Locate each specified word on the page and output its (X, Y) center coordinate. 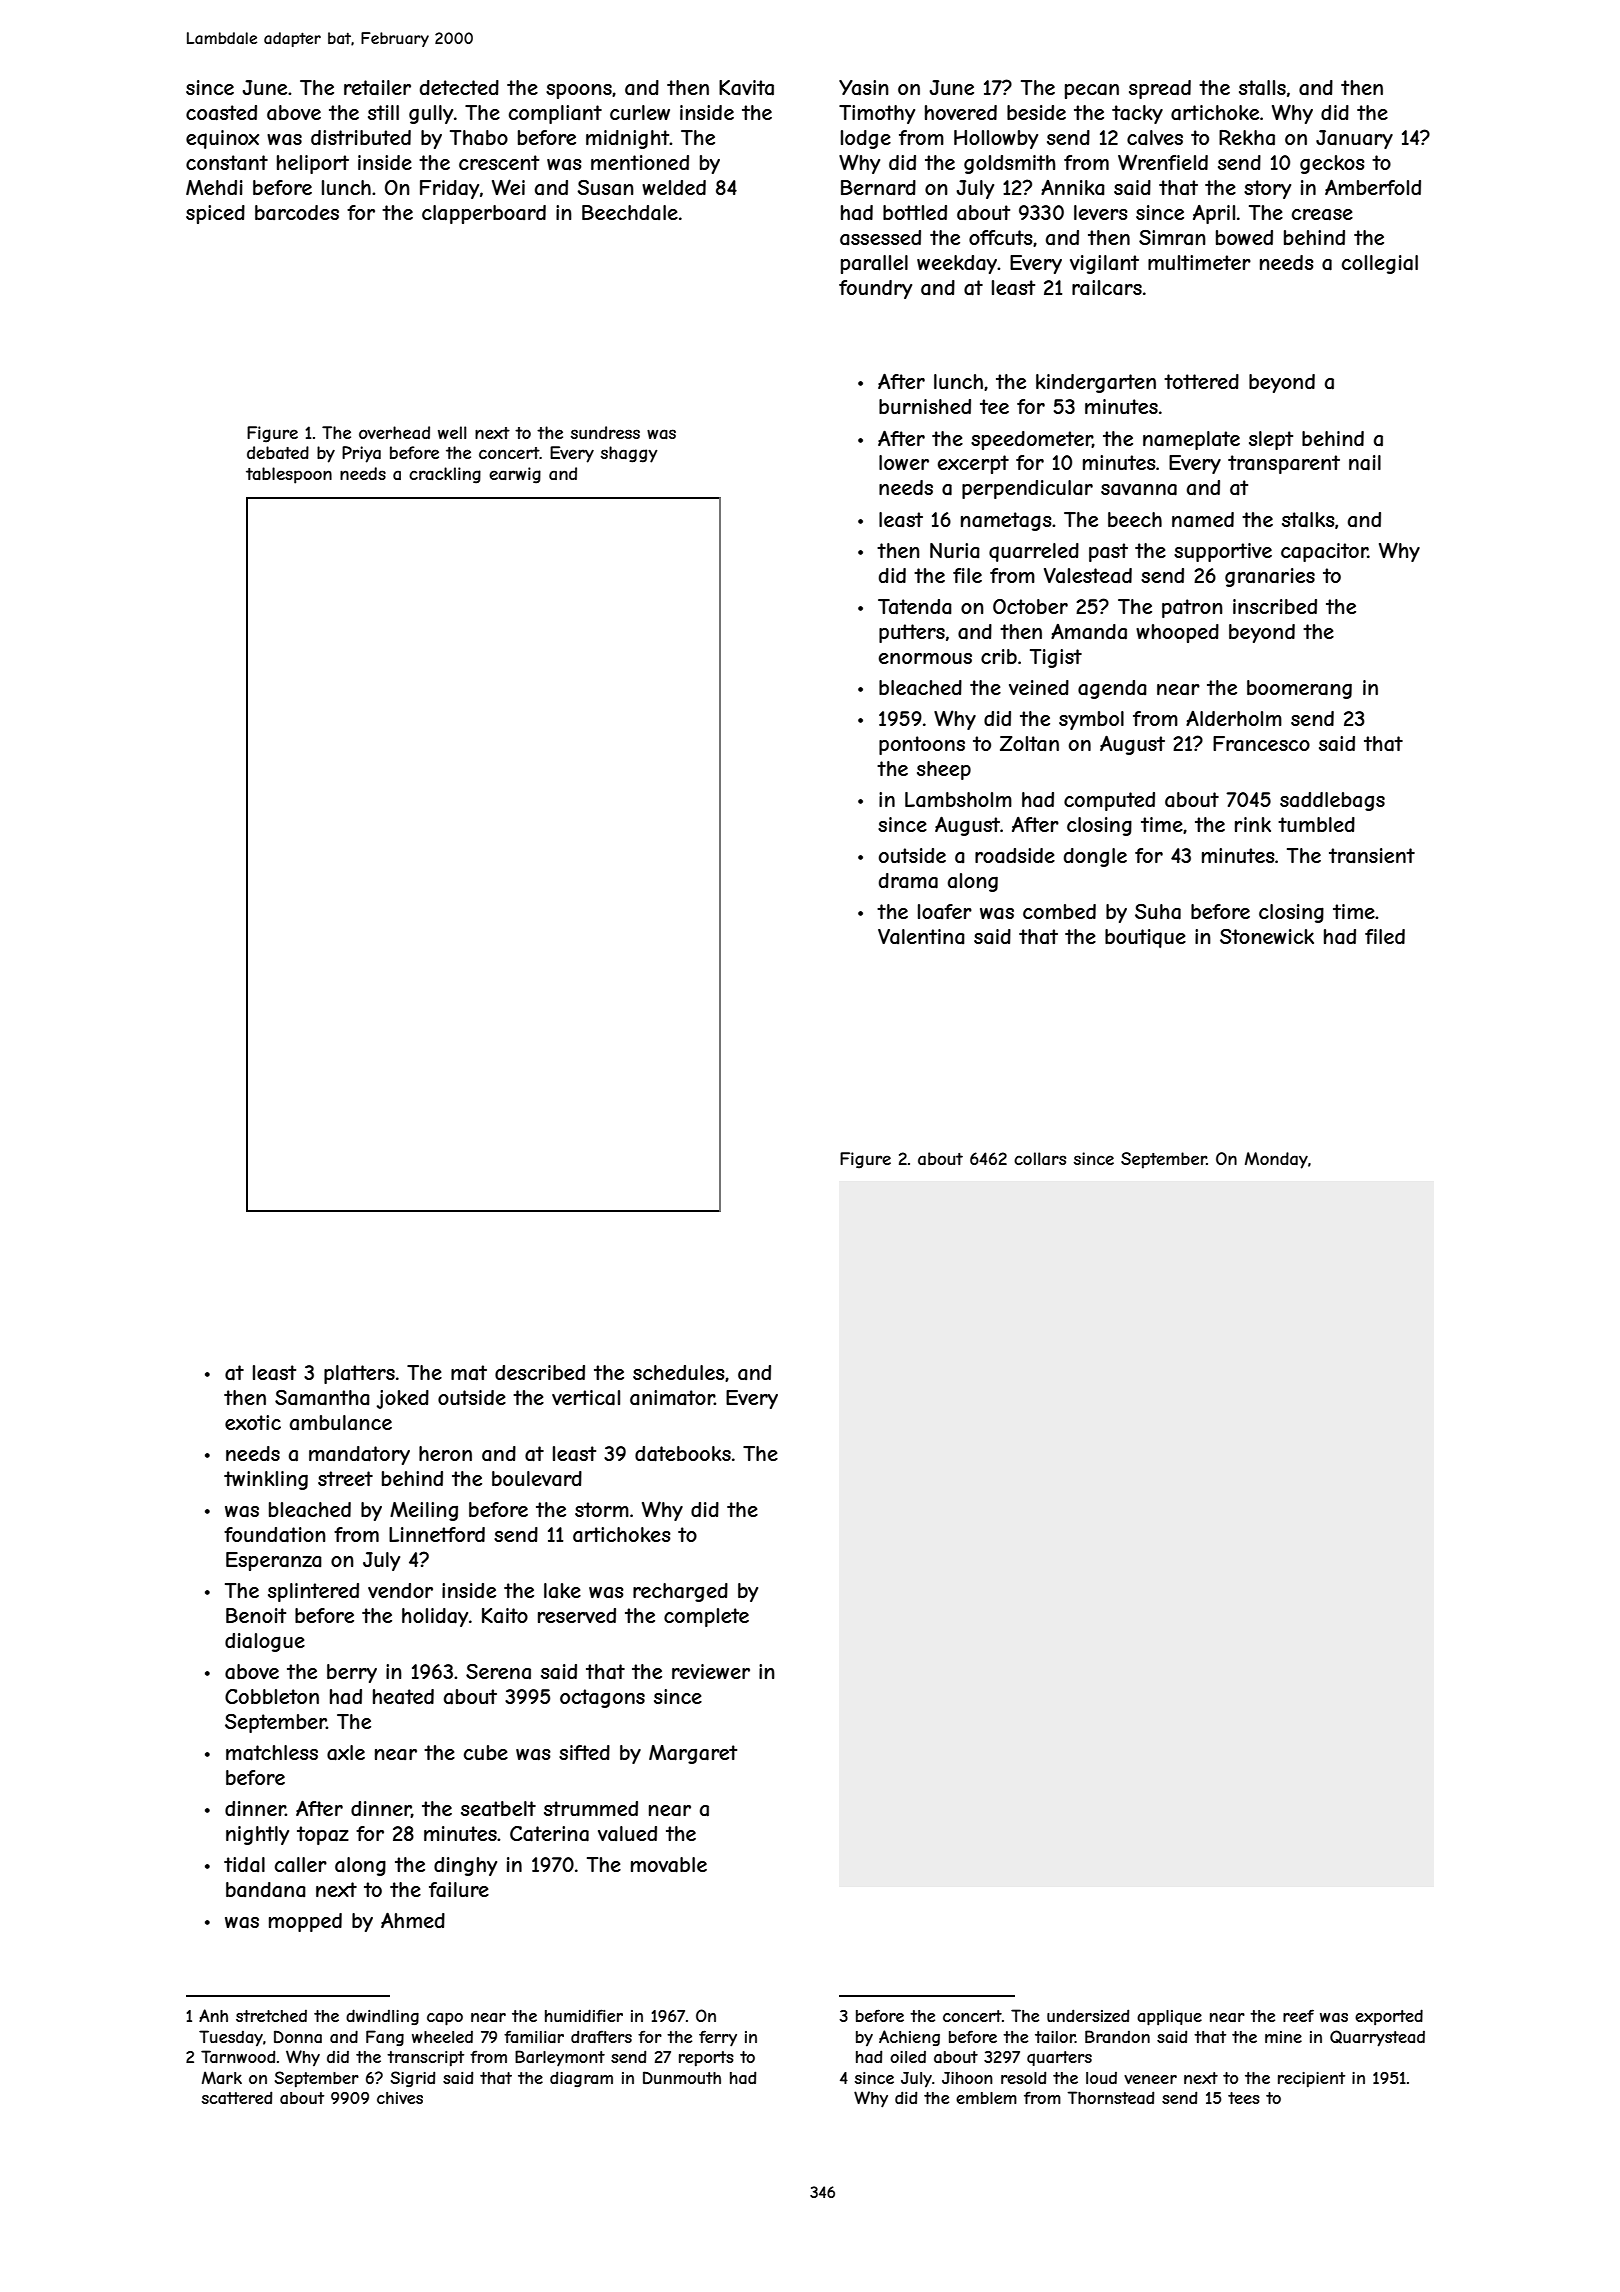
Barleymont (560, 2058)
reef (1298, 2015)
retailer (377, 88)
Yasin (864, 88)
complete (706, 1617)
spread (1160, 89)
